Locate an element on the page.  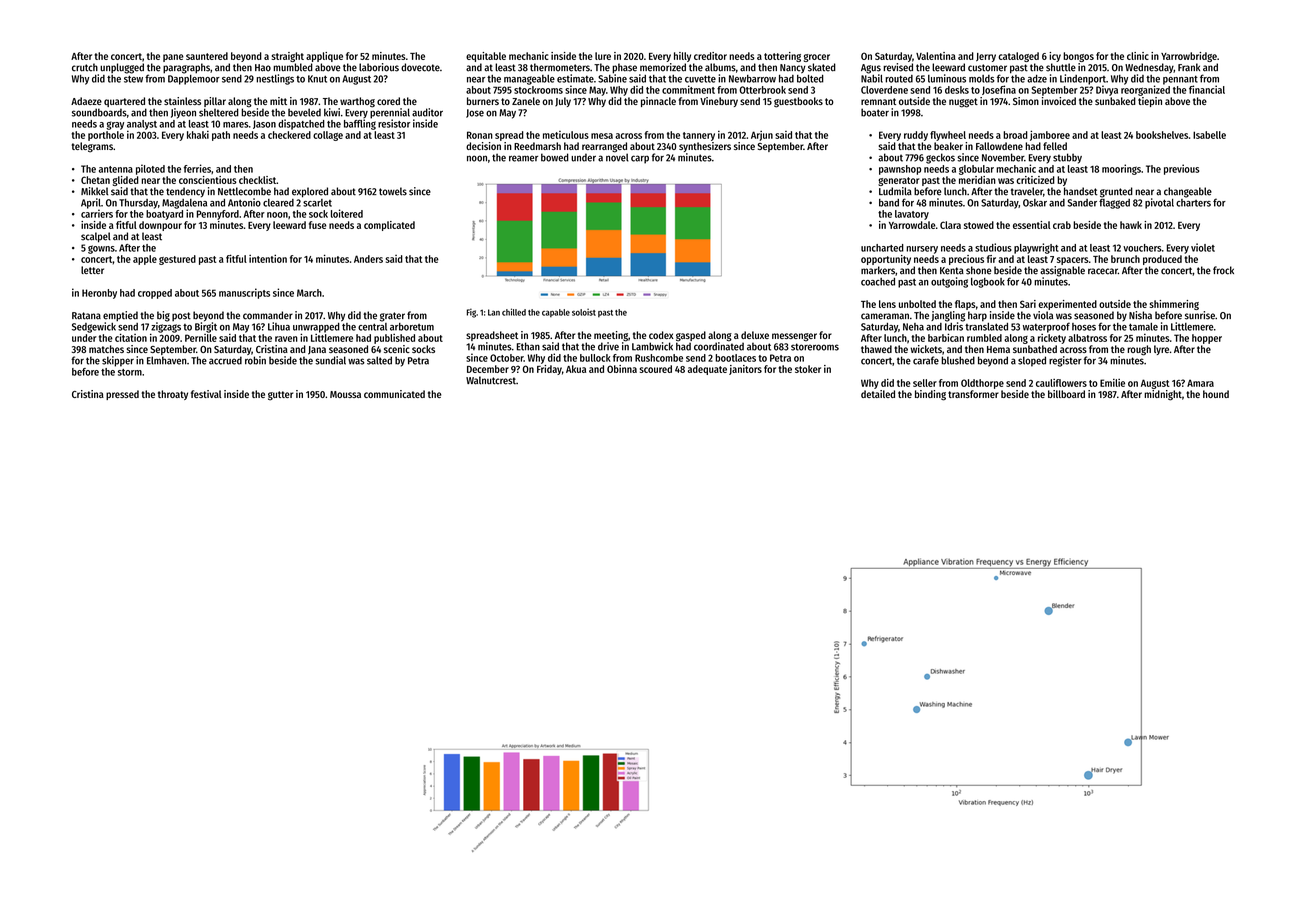
frock is located at coordinates (1223, 270).
